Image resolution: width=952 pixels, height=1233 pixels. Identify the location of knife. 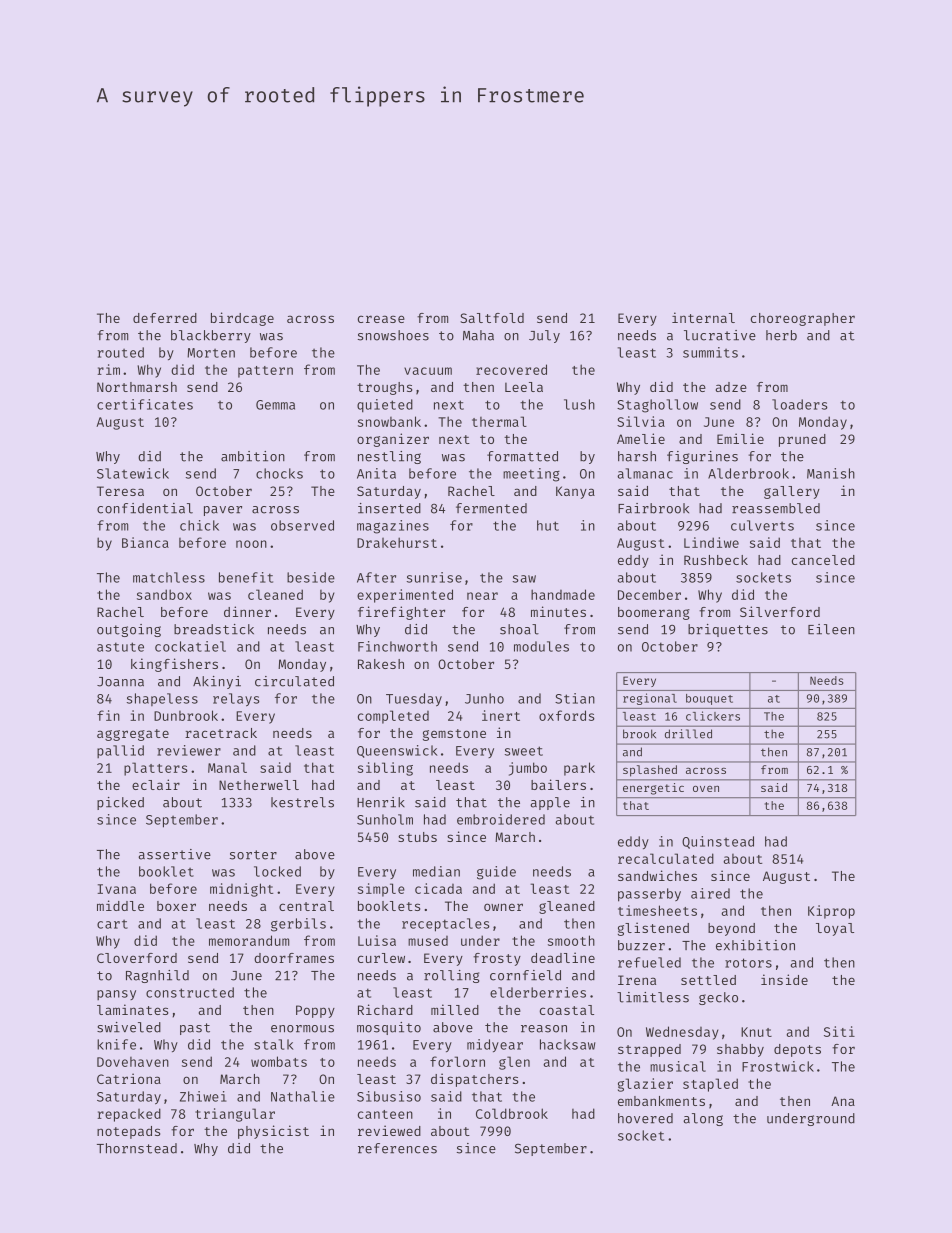
(116, 1044).
